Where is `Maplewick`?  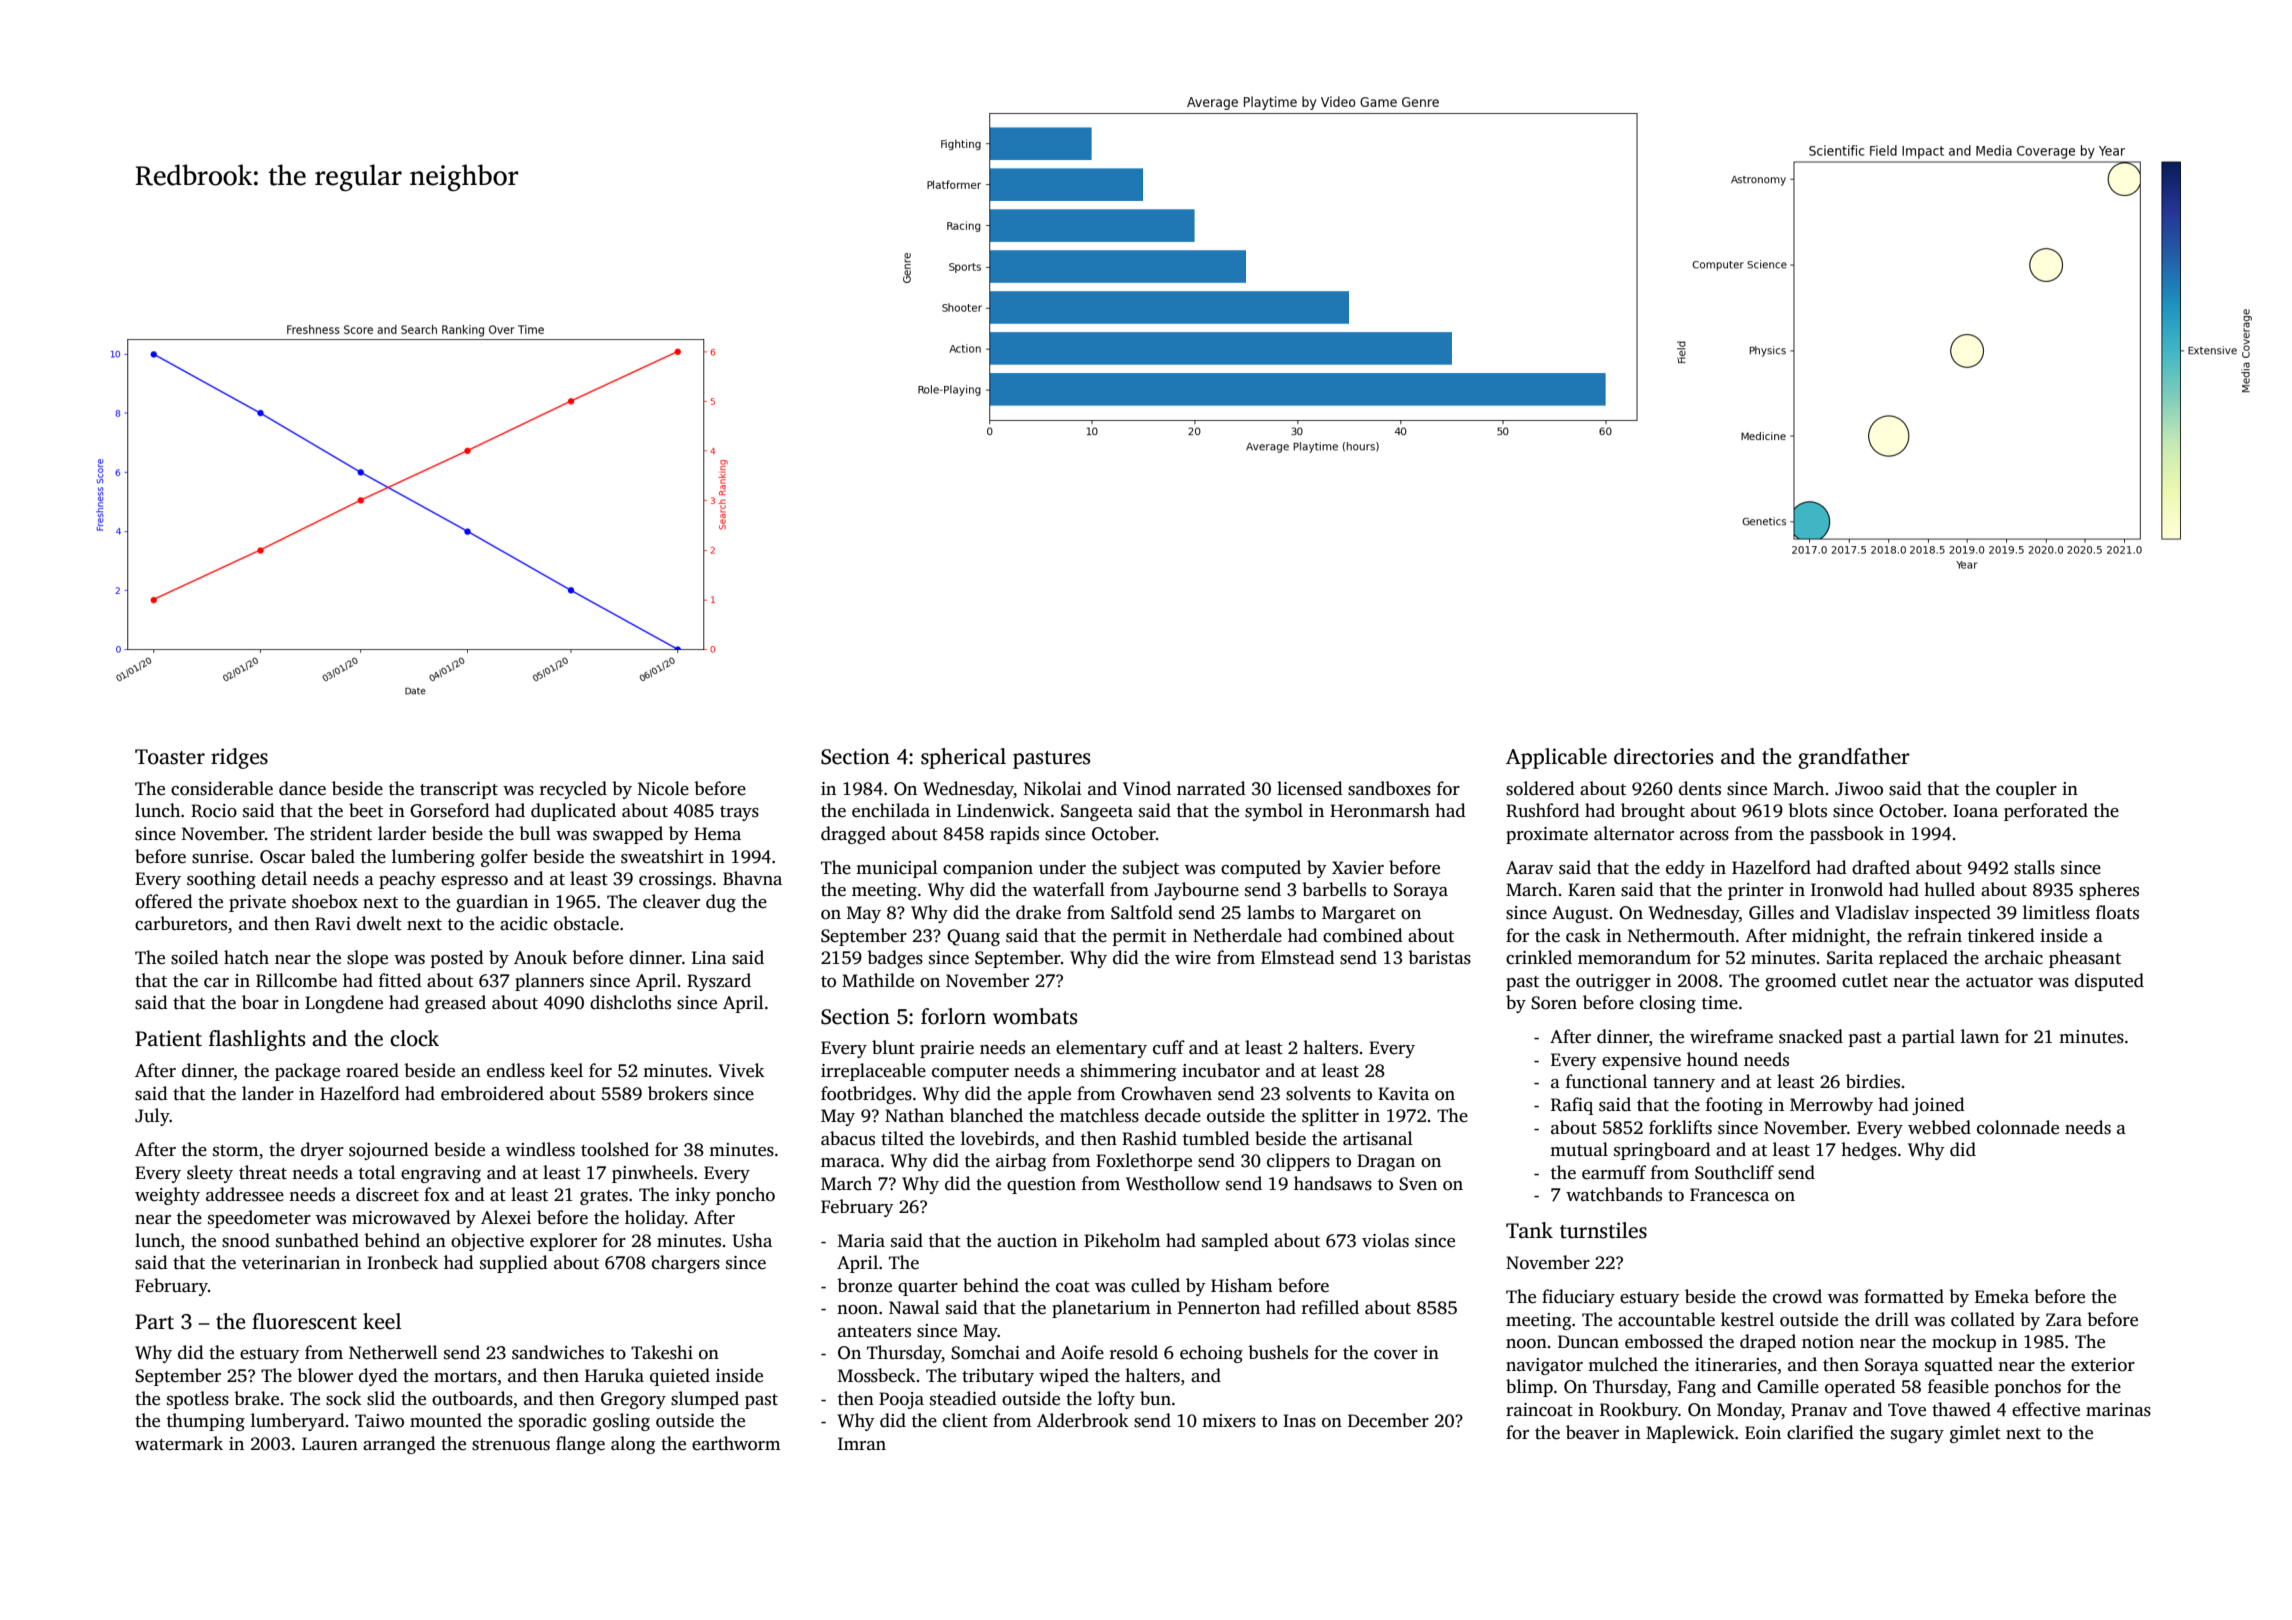
Maplewick is located at coordinates (1690, 1434).
